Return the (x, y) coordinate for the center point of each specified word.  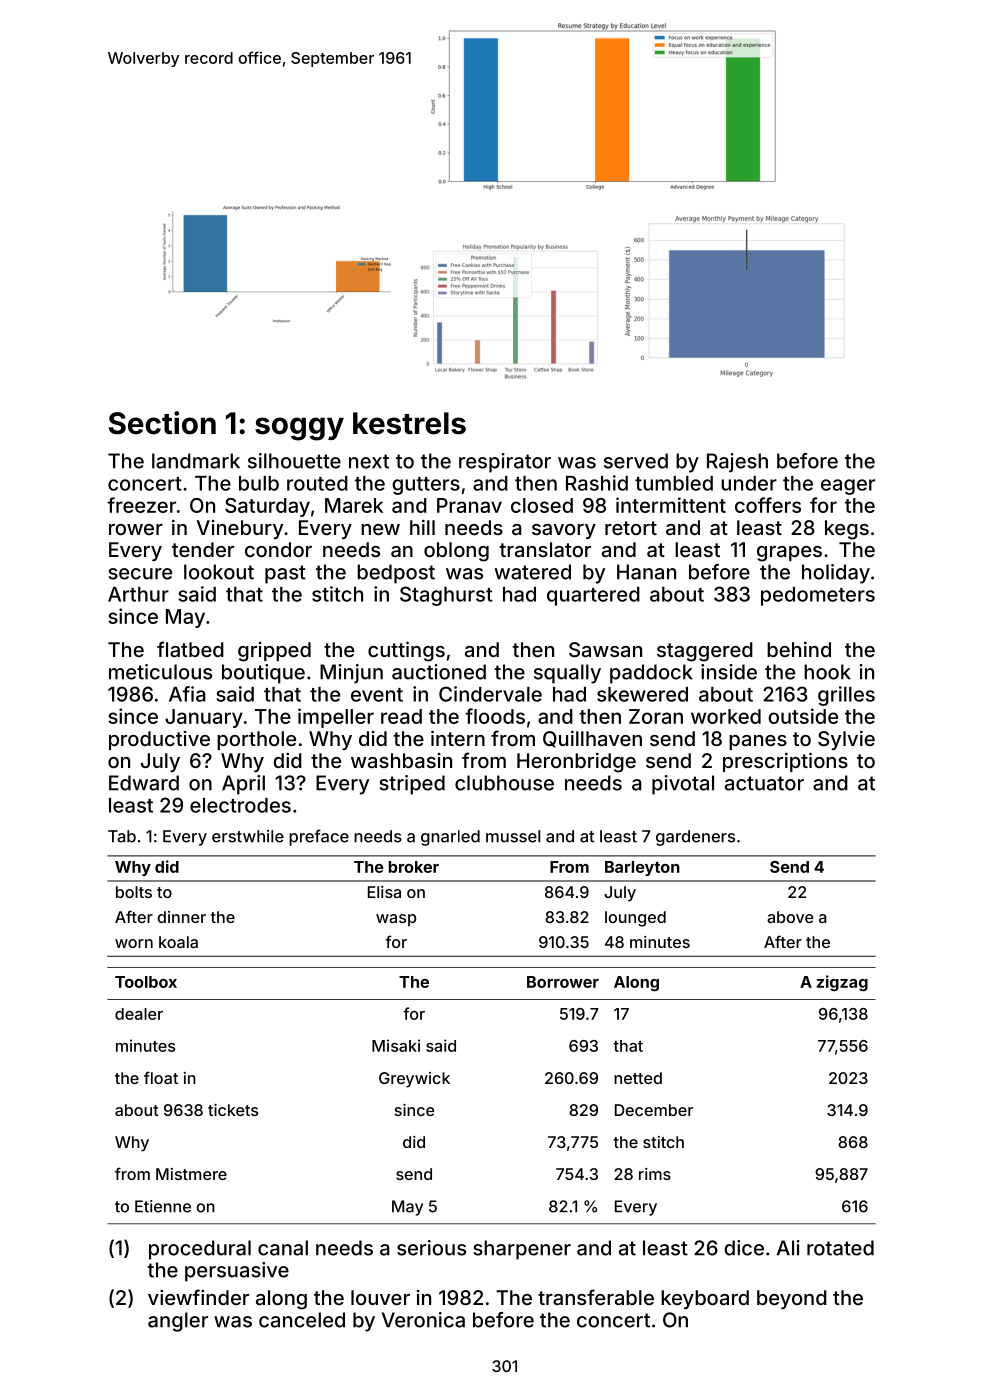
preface (319, 837)
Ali (788, 1248)
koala (178, 942)
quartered (593, 596)
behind (799, 649)
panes (758, 742)
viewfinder (198, 1297)
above (790, 917)
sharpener (522, 1250)
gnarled (450, 838)
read (401, 716)
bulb (259, 483)
